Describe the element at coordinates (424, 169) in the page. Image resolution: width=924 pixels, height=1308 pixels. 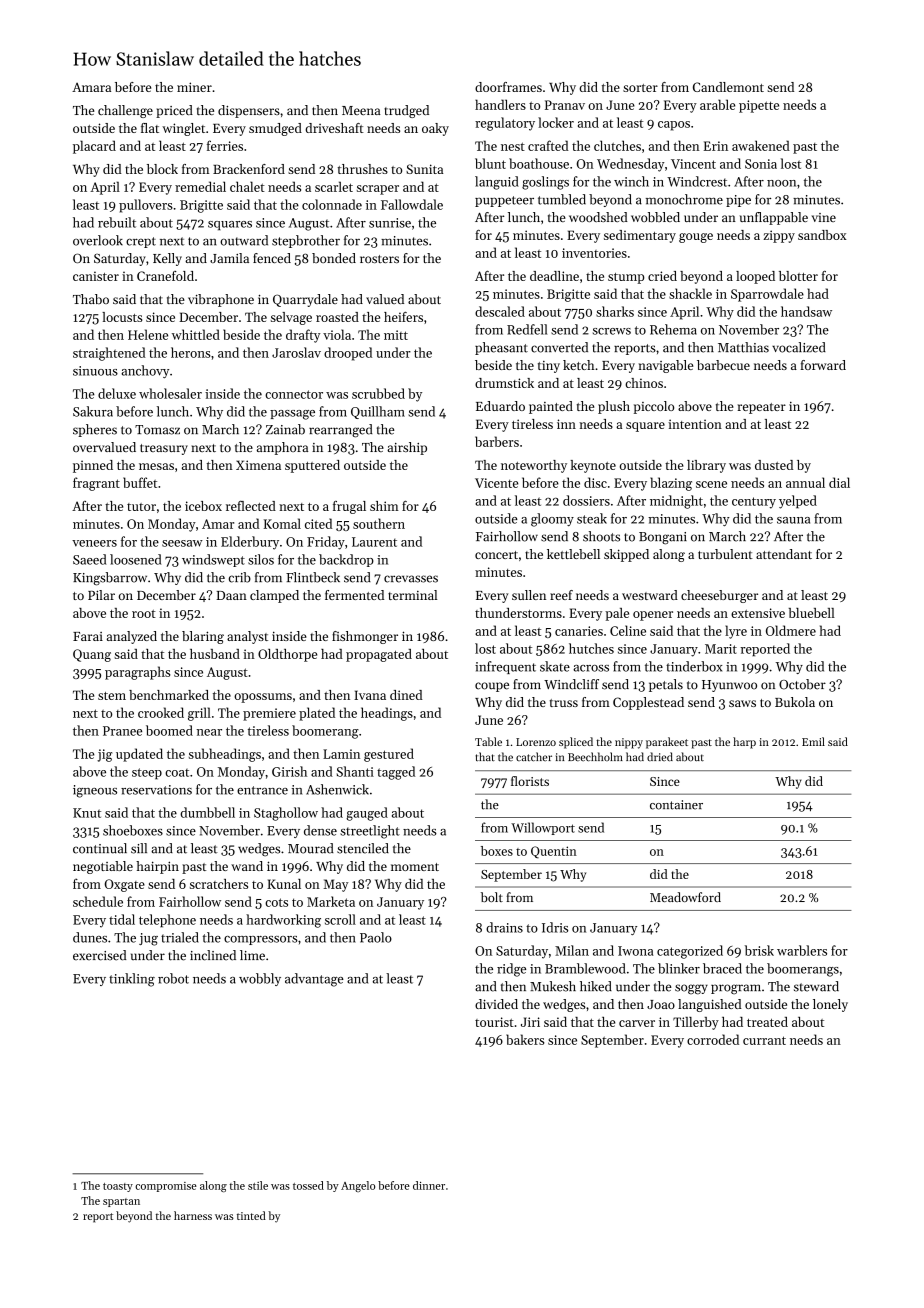
I see `Sunita` at that location.
